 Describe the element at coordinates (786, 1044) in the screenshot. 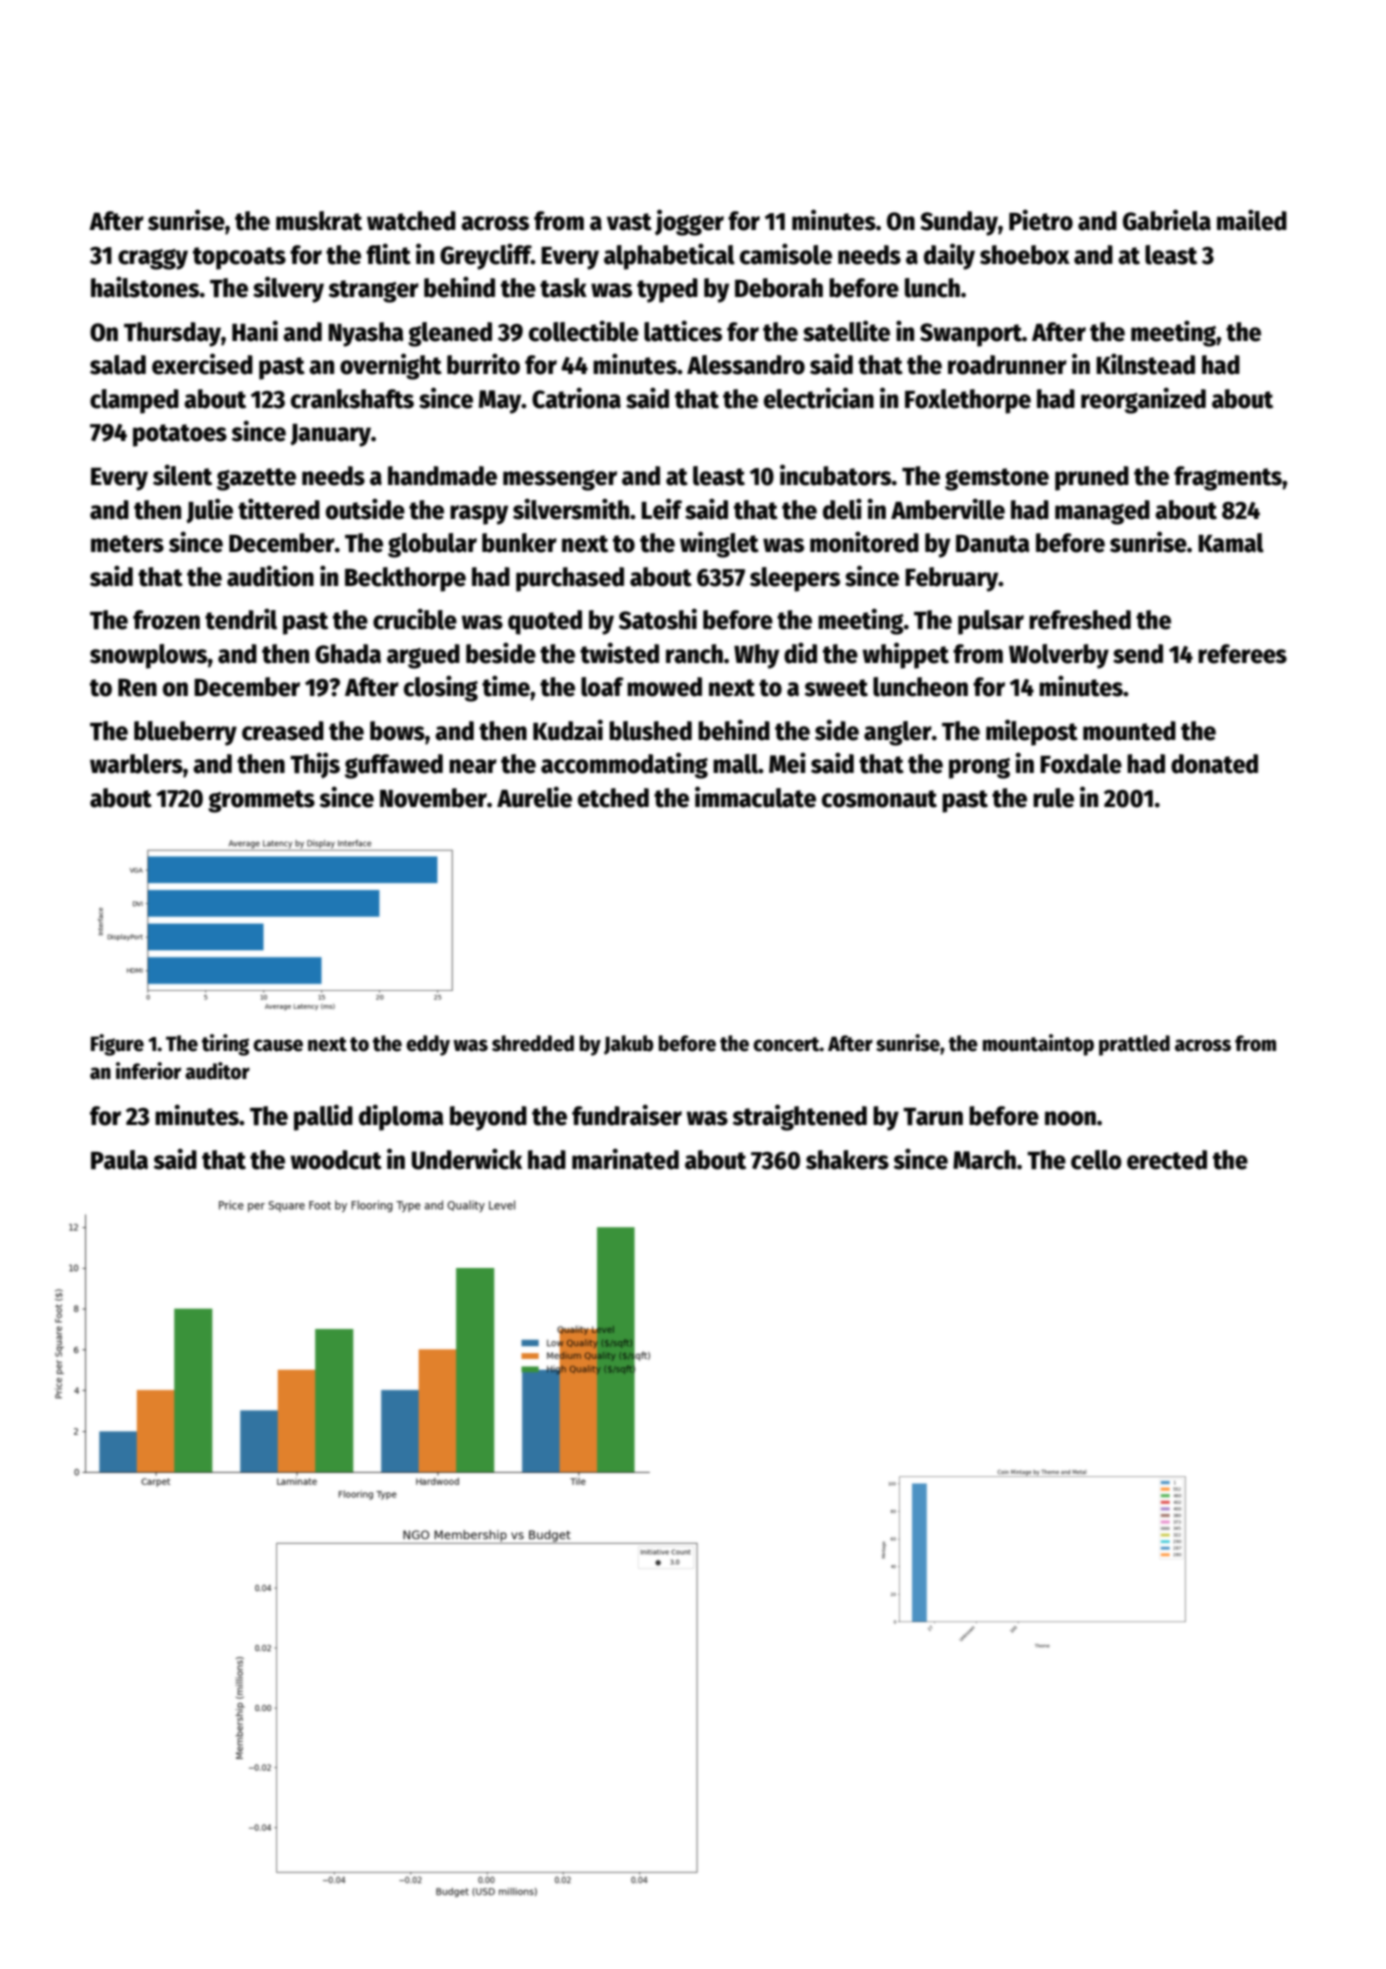

I see `concert` at that location.
